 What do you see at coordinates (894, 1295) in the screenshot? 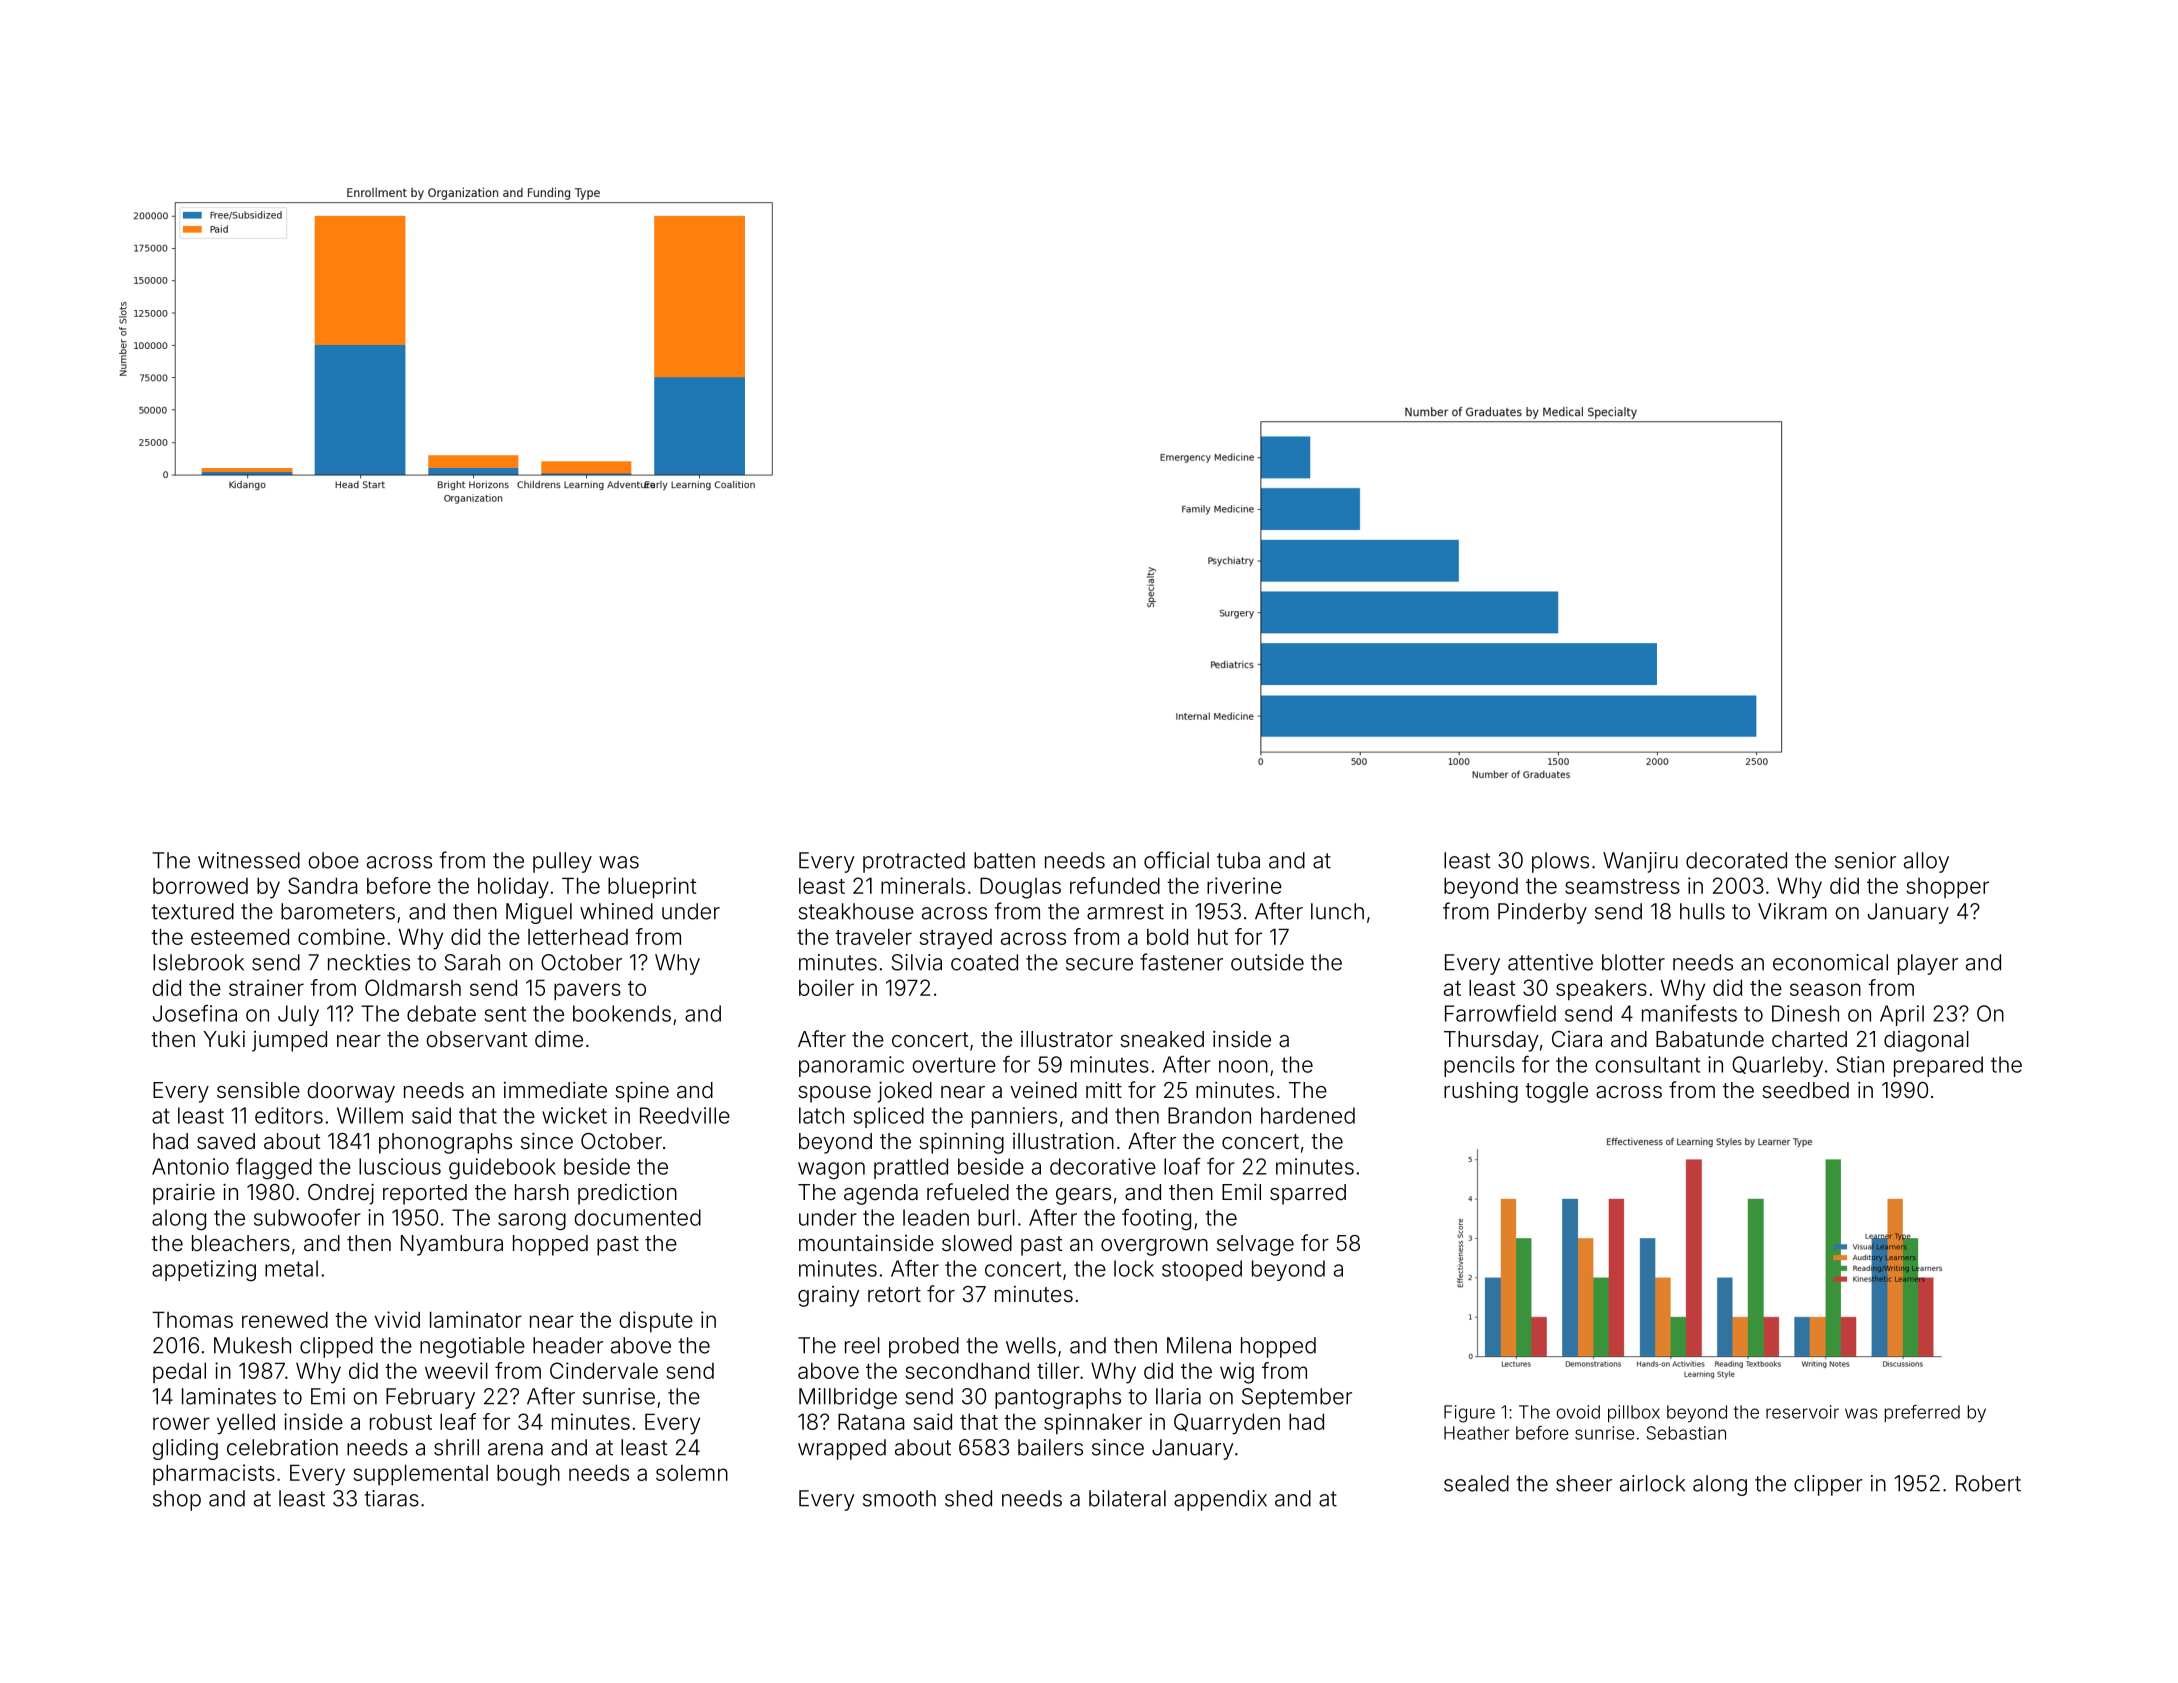
I see `retort` at bounding box center [894, 1295].
